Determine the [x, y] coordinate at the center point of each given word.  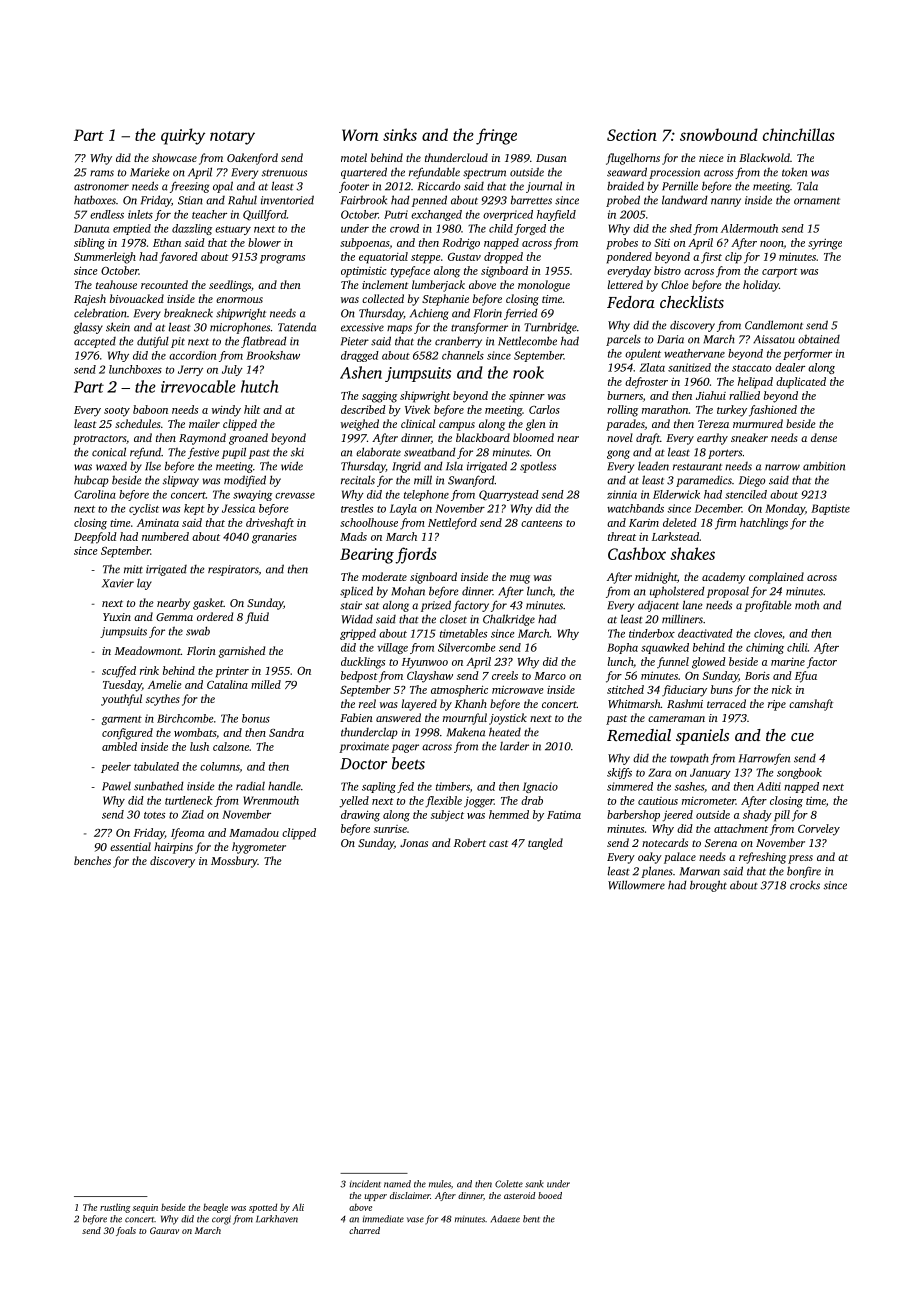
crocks [805, 885]
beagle [215, 1208]
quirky [183, 136]
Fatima [564, 815]
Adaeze [505, 1219]
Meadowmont [148, 650]
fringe [496, 136]
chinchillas [799, 134]
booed [550, 1195]
